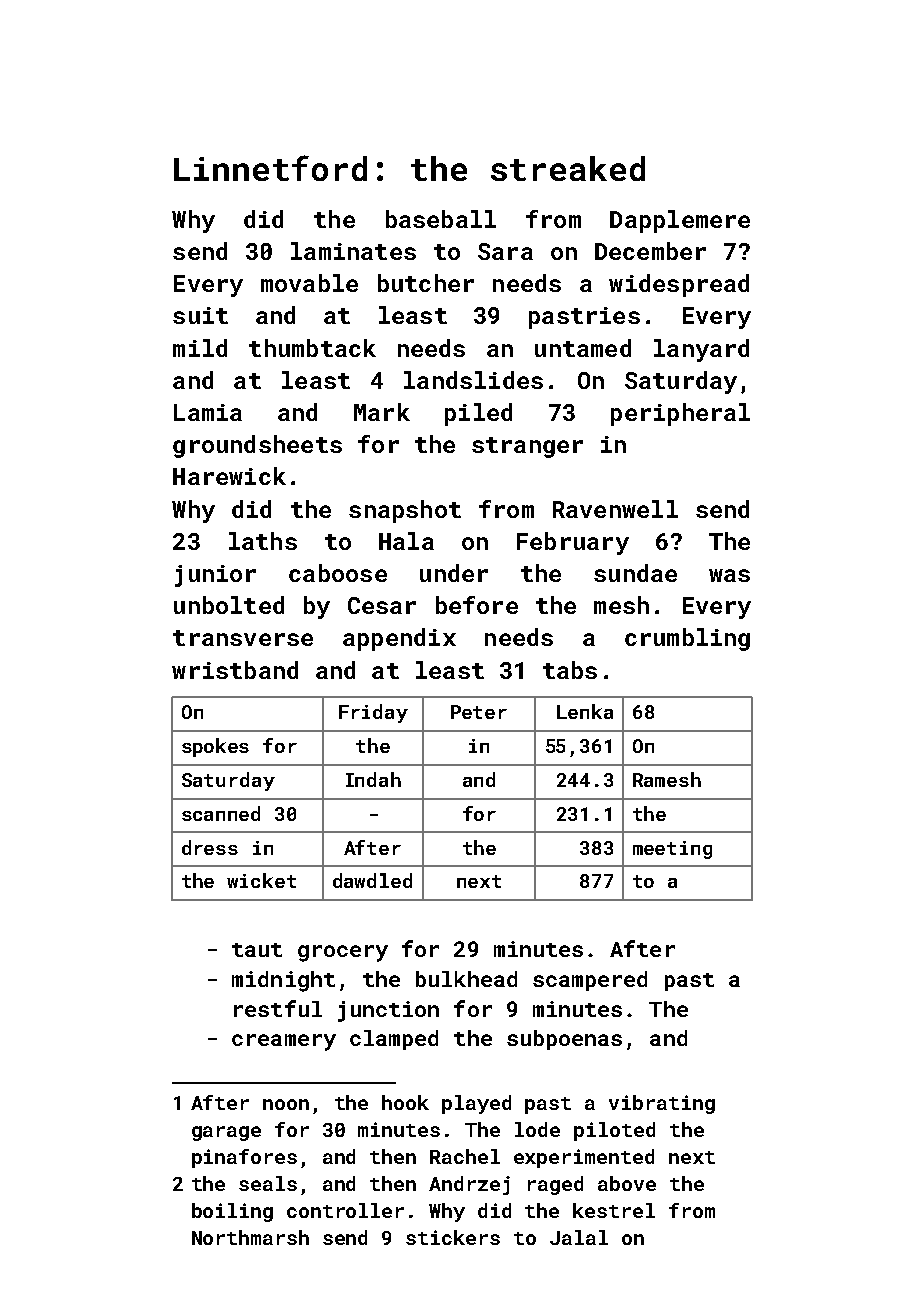 The height and width of the page is (1311, 924). What do you see at coordinates (635, 573) in the page?
I see `sundae` at bounding box center [635, 573].
